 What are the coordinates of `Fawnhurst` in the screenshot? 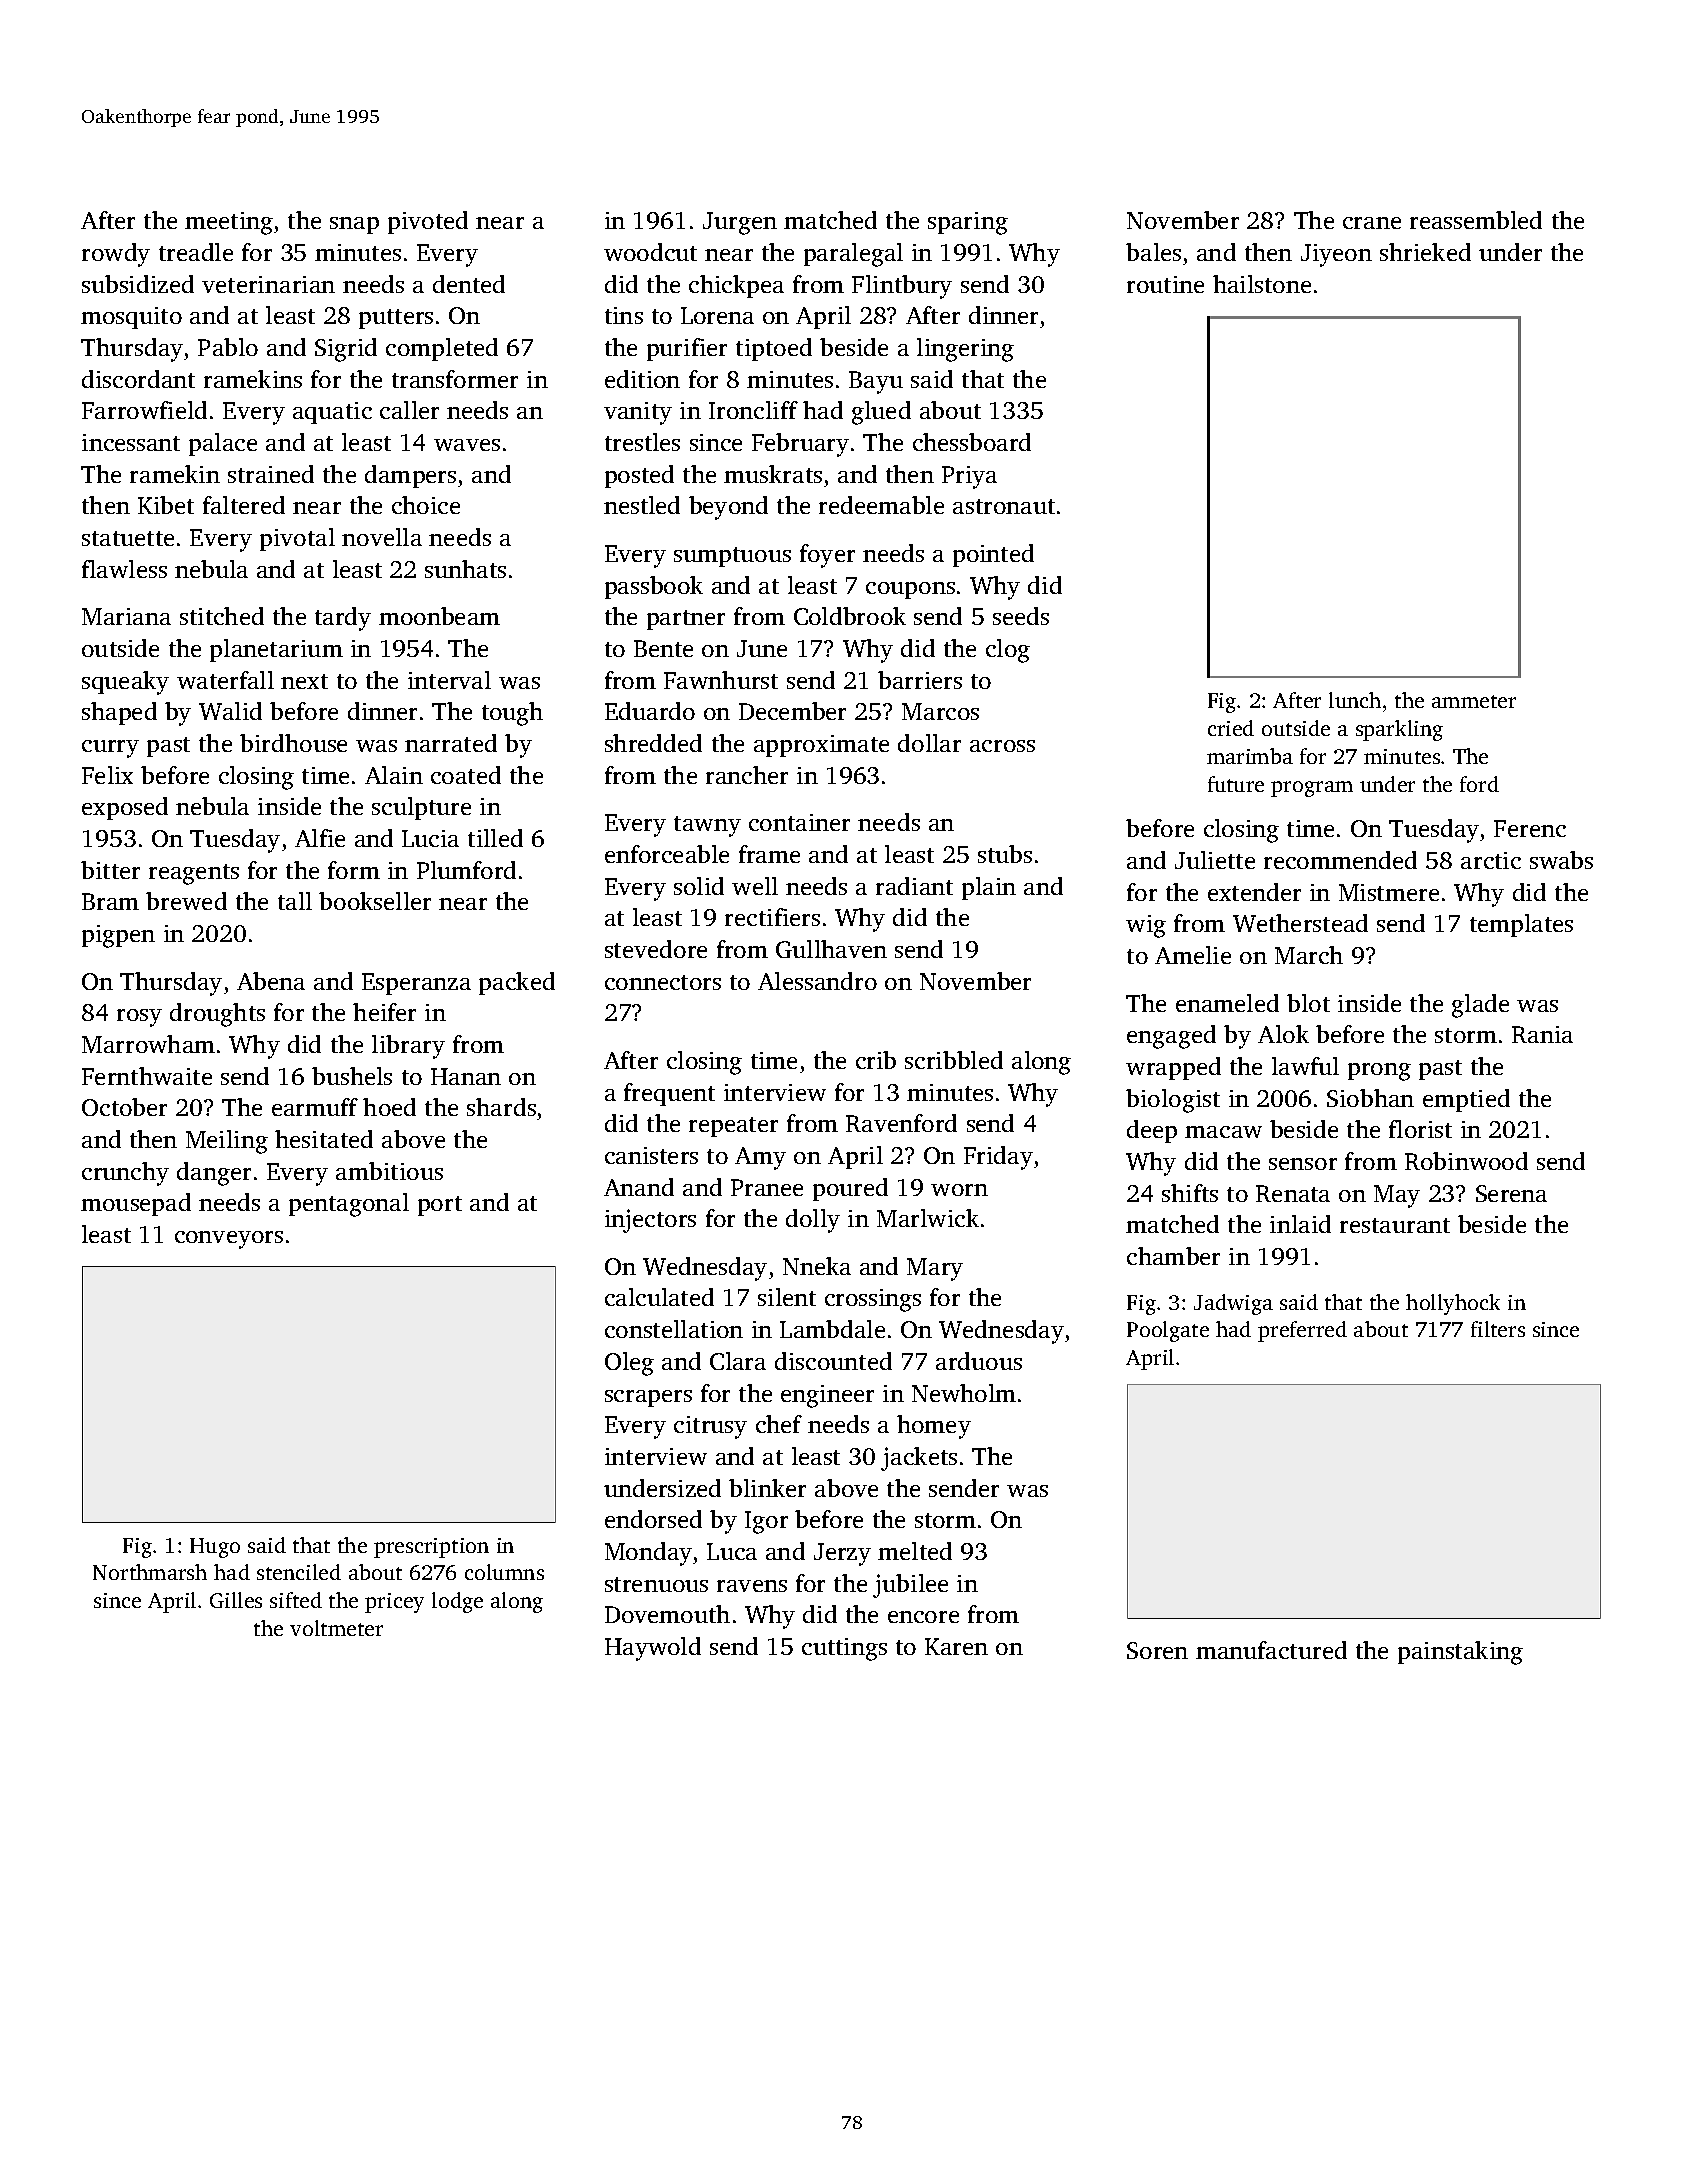 It's located at (721, 680).
